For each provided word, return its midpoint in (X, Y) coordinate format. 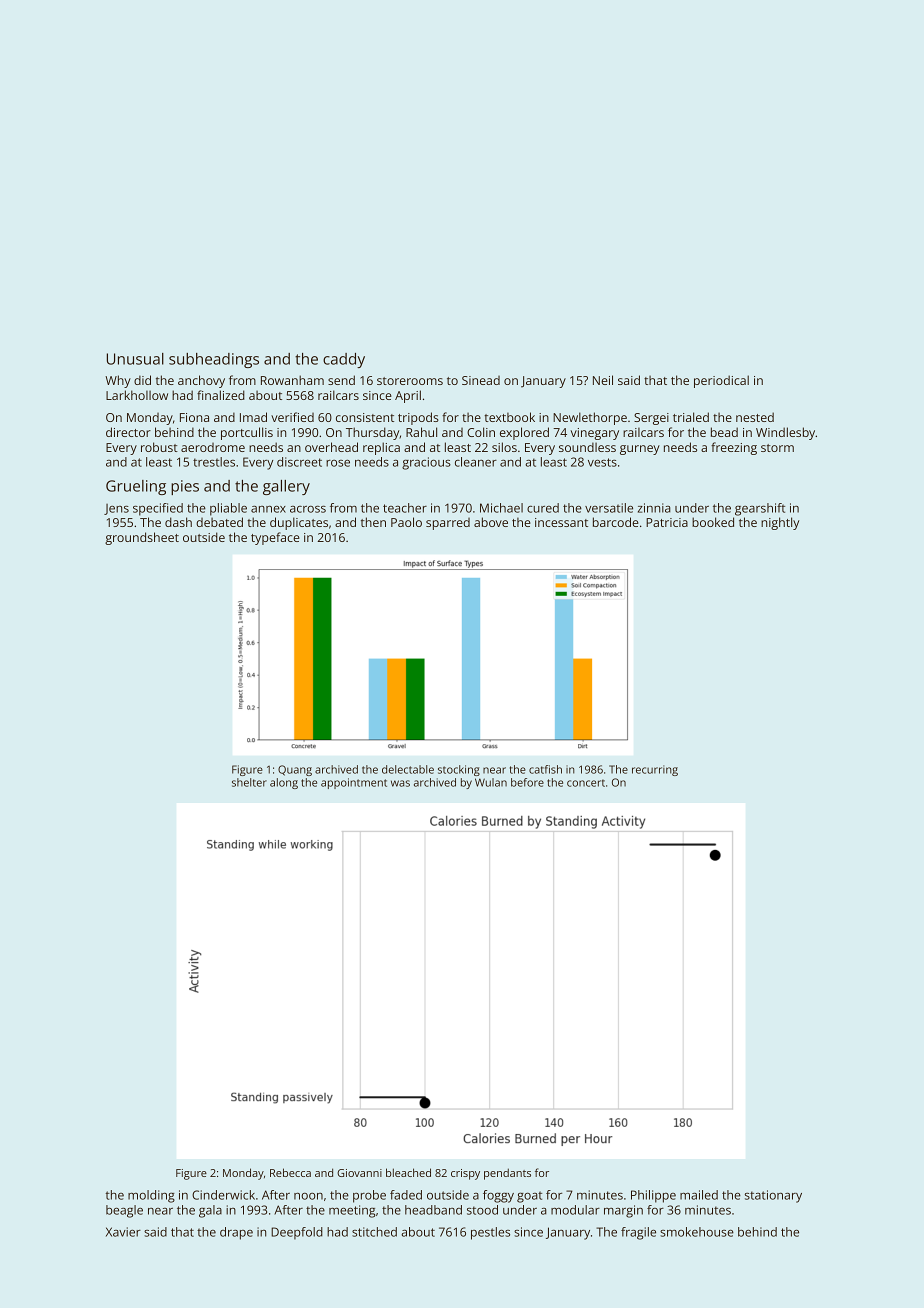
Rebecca (290, 1172)
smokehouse (697, 1232)
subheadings (214, 360)
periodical (721, 381)
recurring (655, 770)
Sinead (481, 380)
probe (369, 1196)
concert (586, 783)
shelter (249, 782)
